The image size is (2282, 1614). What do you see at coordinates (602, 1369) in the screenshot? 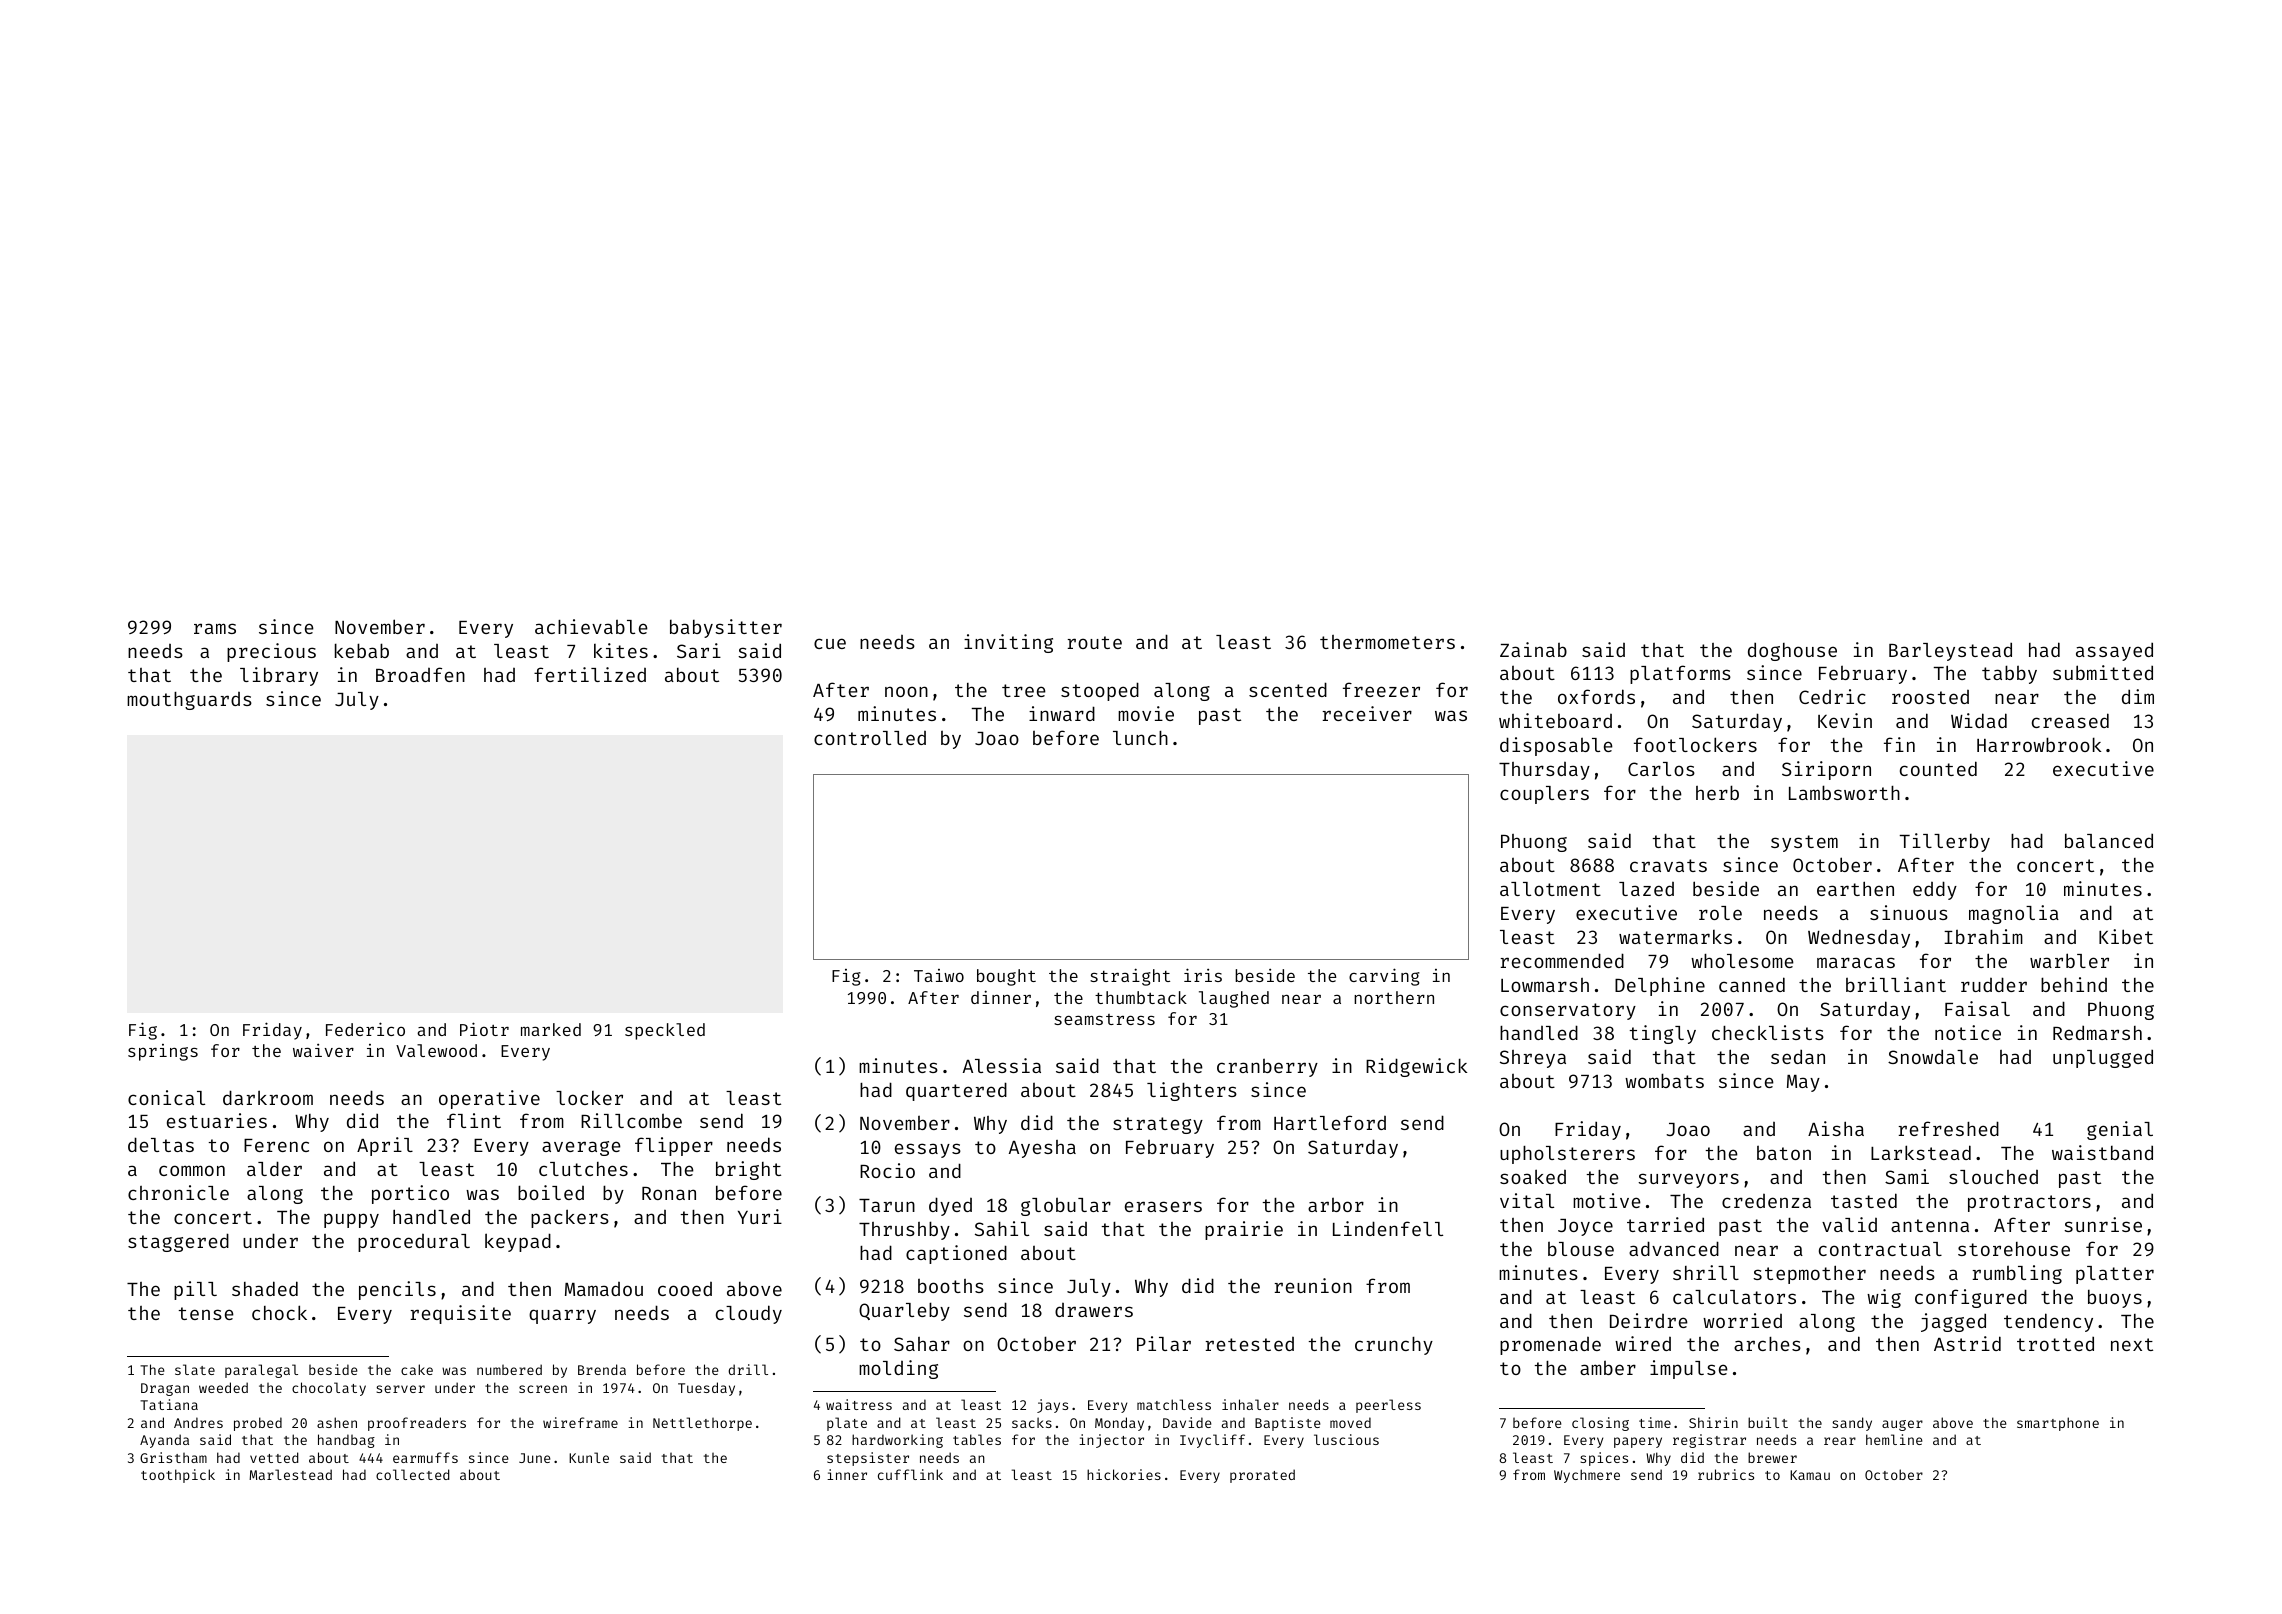
I see `Brenda` at bounding box center [602, 1369].
